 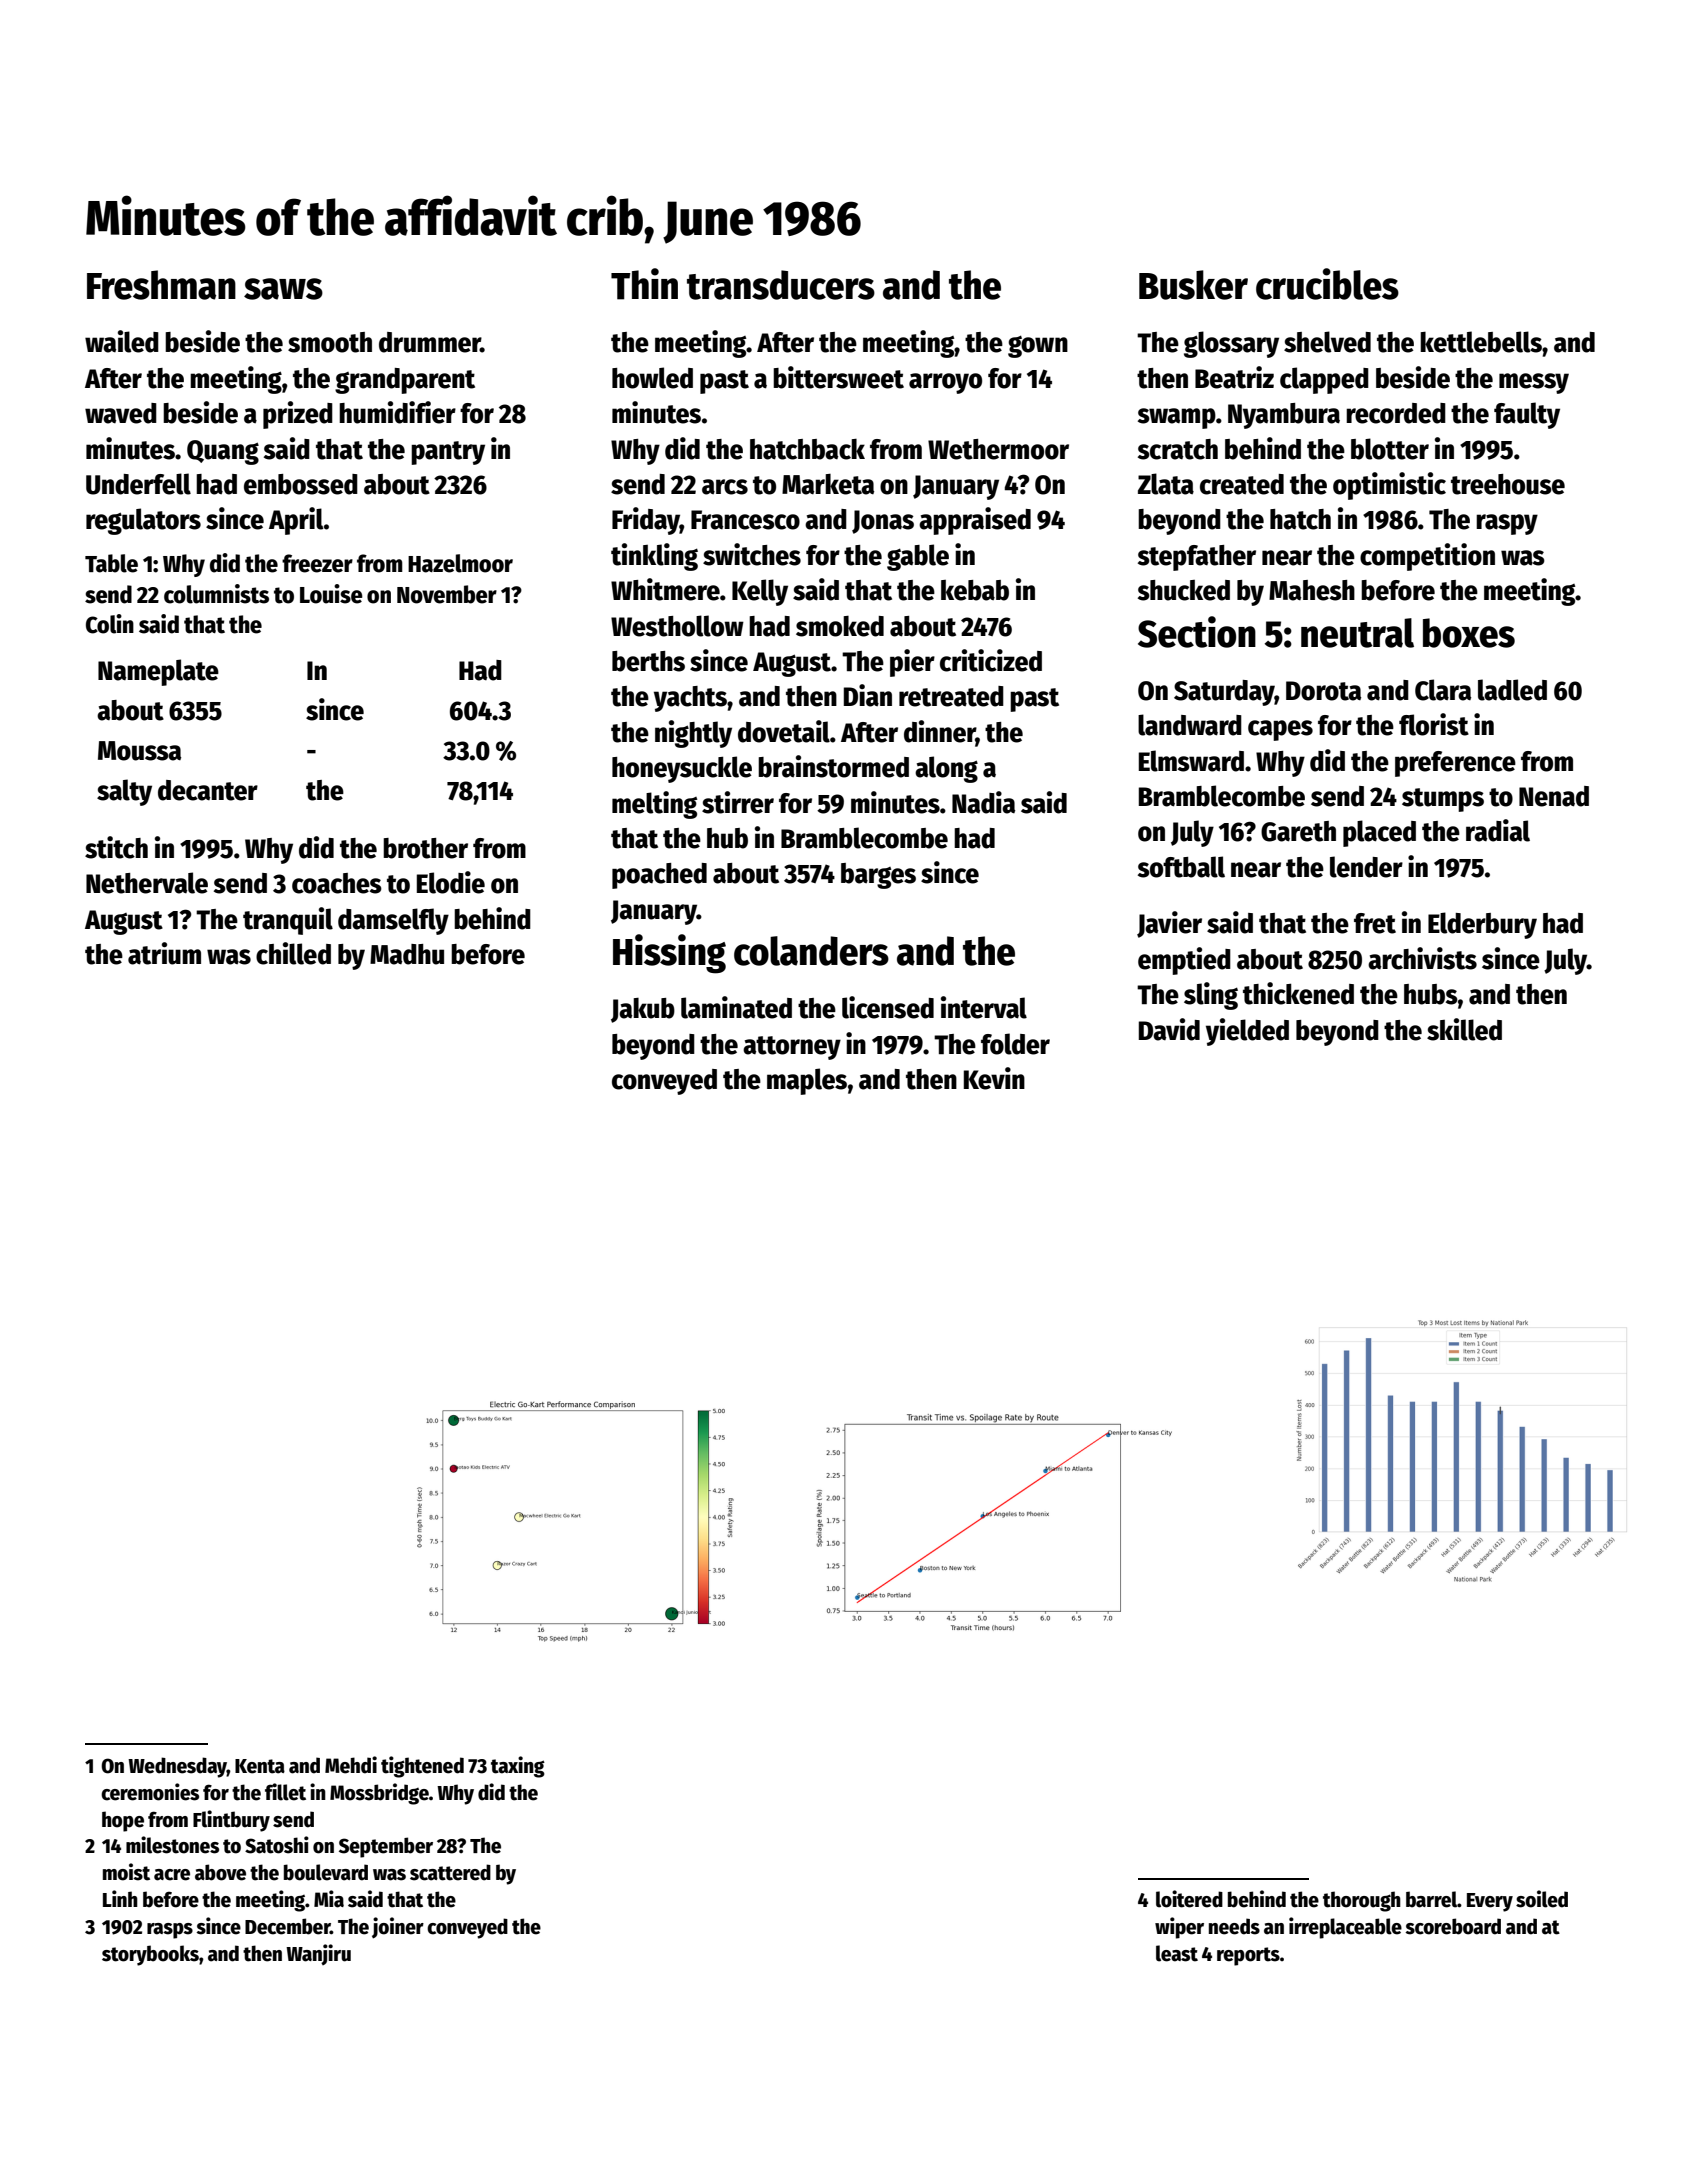 I want to click on Wanjiru, so click(x=318, y=1954).
